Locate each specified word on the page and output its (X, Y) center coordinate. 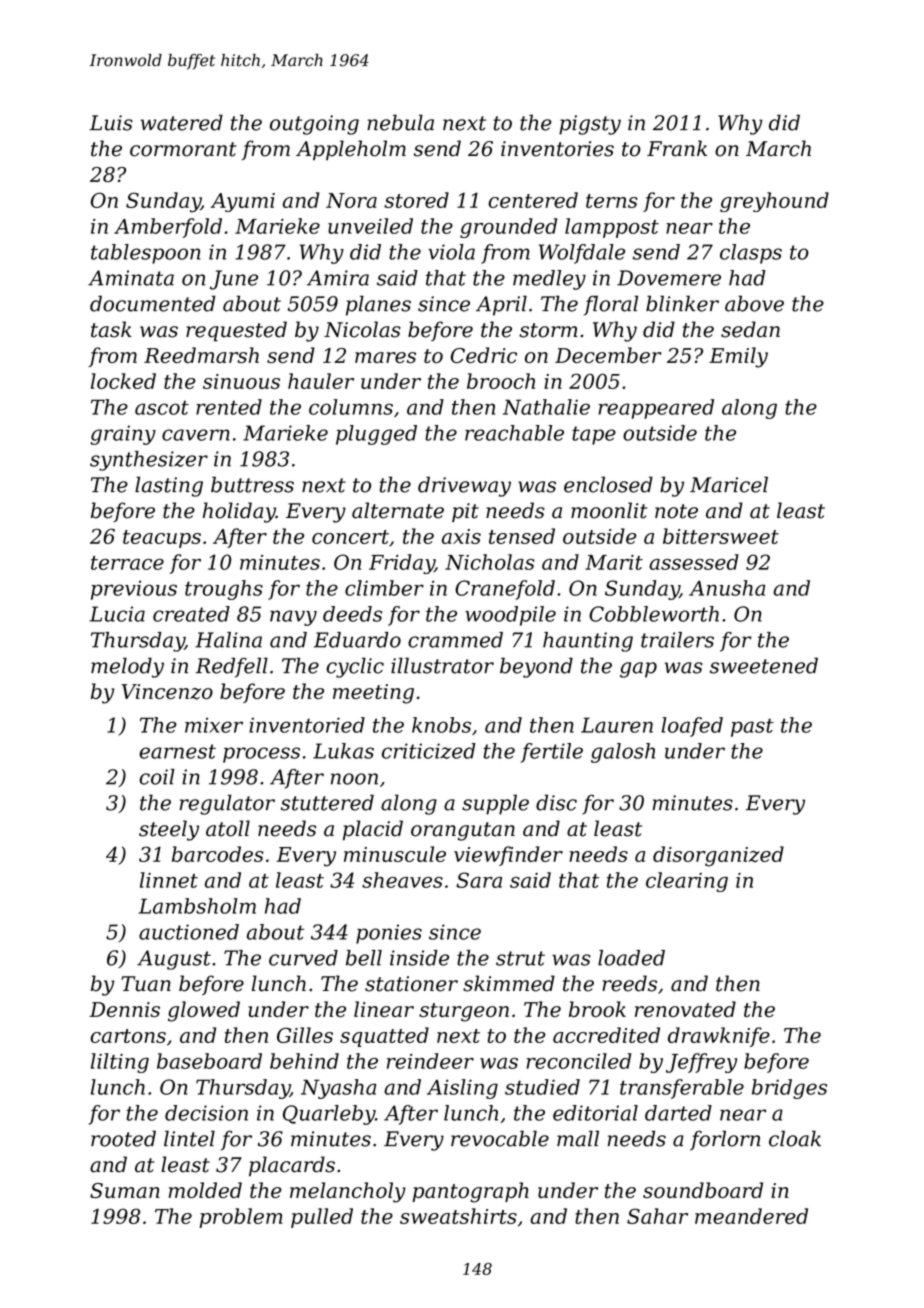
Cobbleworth (654, 614)
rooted (123, 1138)
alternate (398, 510)
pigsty (590, 125)
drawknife (719, 1037)
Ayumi (242, 202)
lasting (169, 486)
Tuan (146, 984)
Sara (479, 880)
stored (416, 200)
